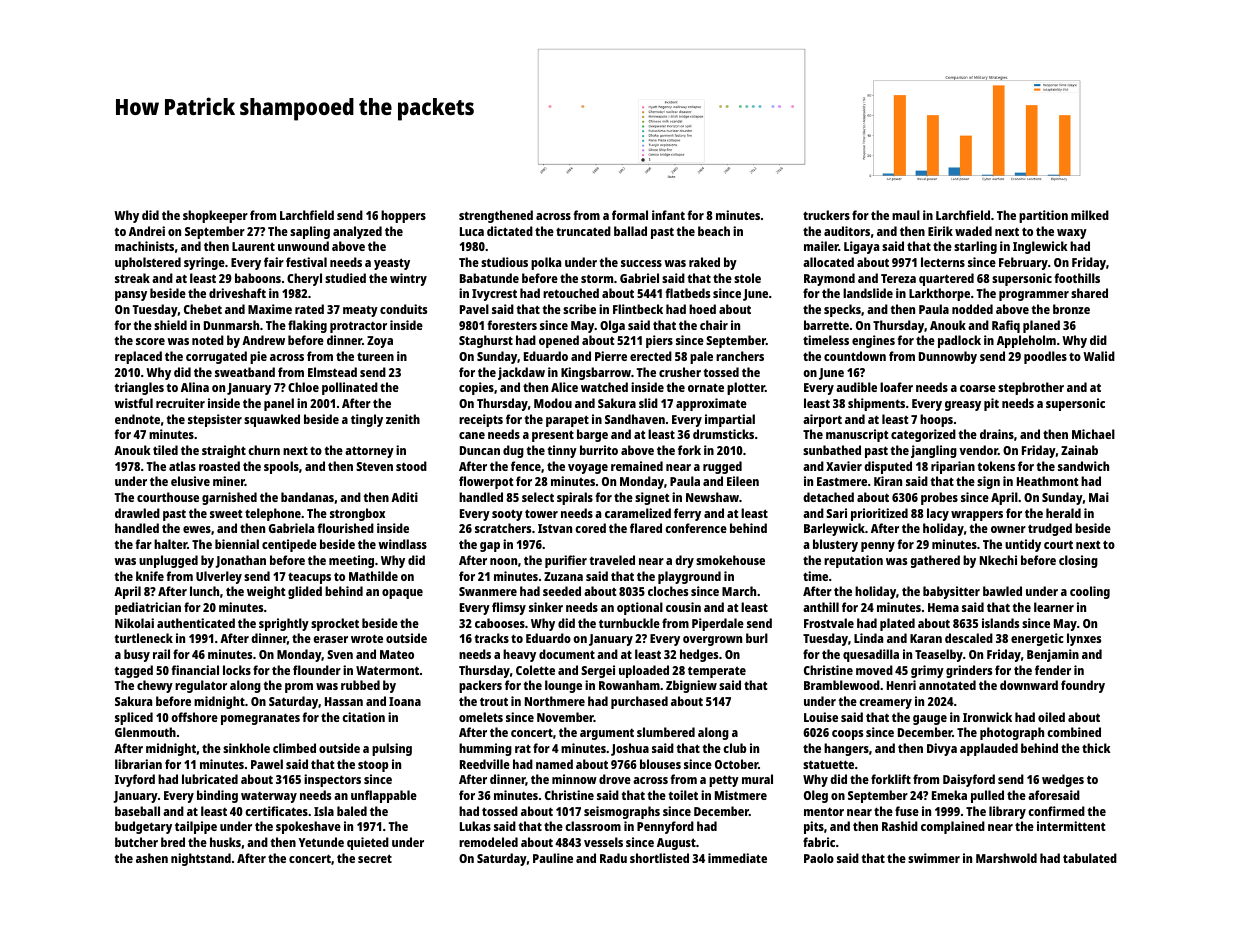 This document has width=1233, height=952. Describe the element at coordinates (906, 215) in the document. I see `maul` at that location.
